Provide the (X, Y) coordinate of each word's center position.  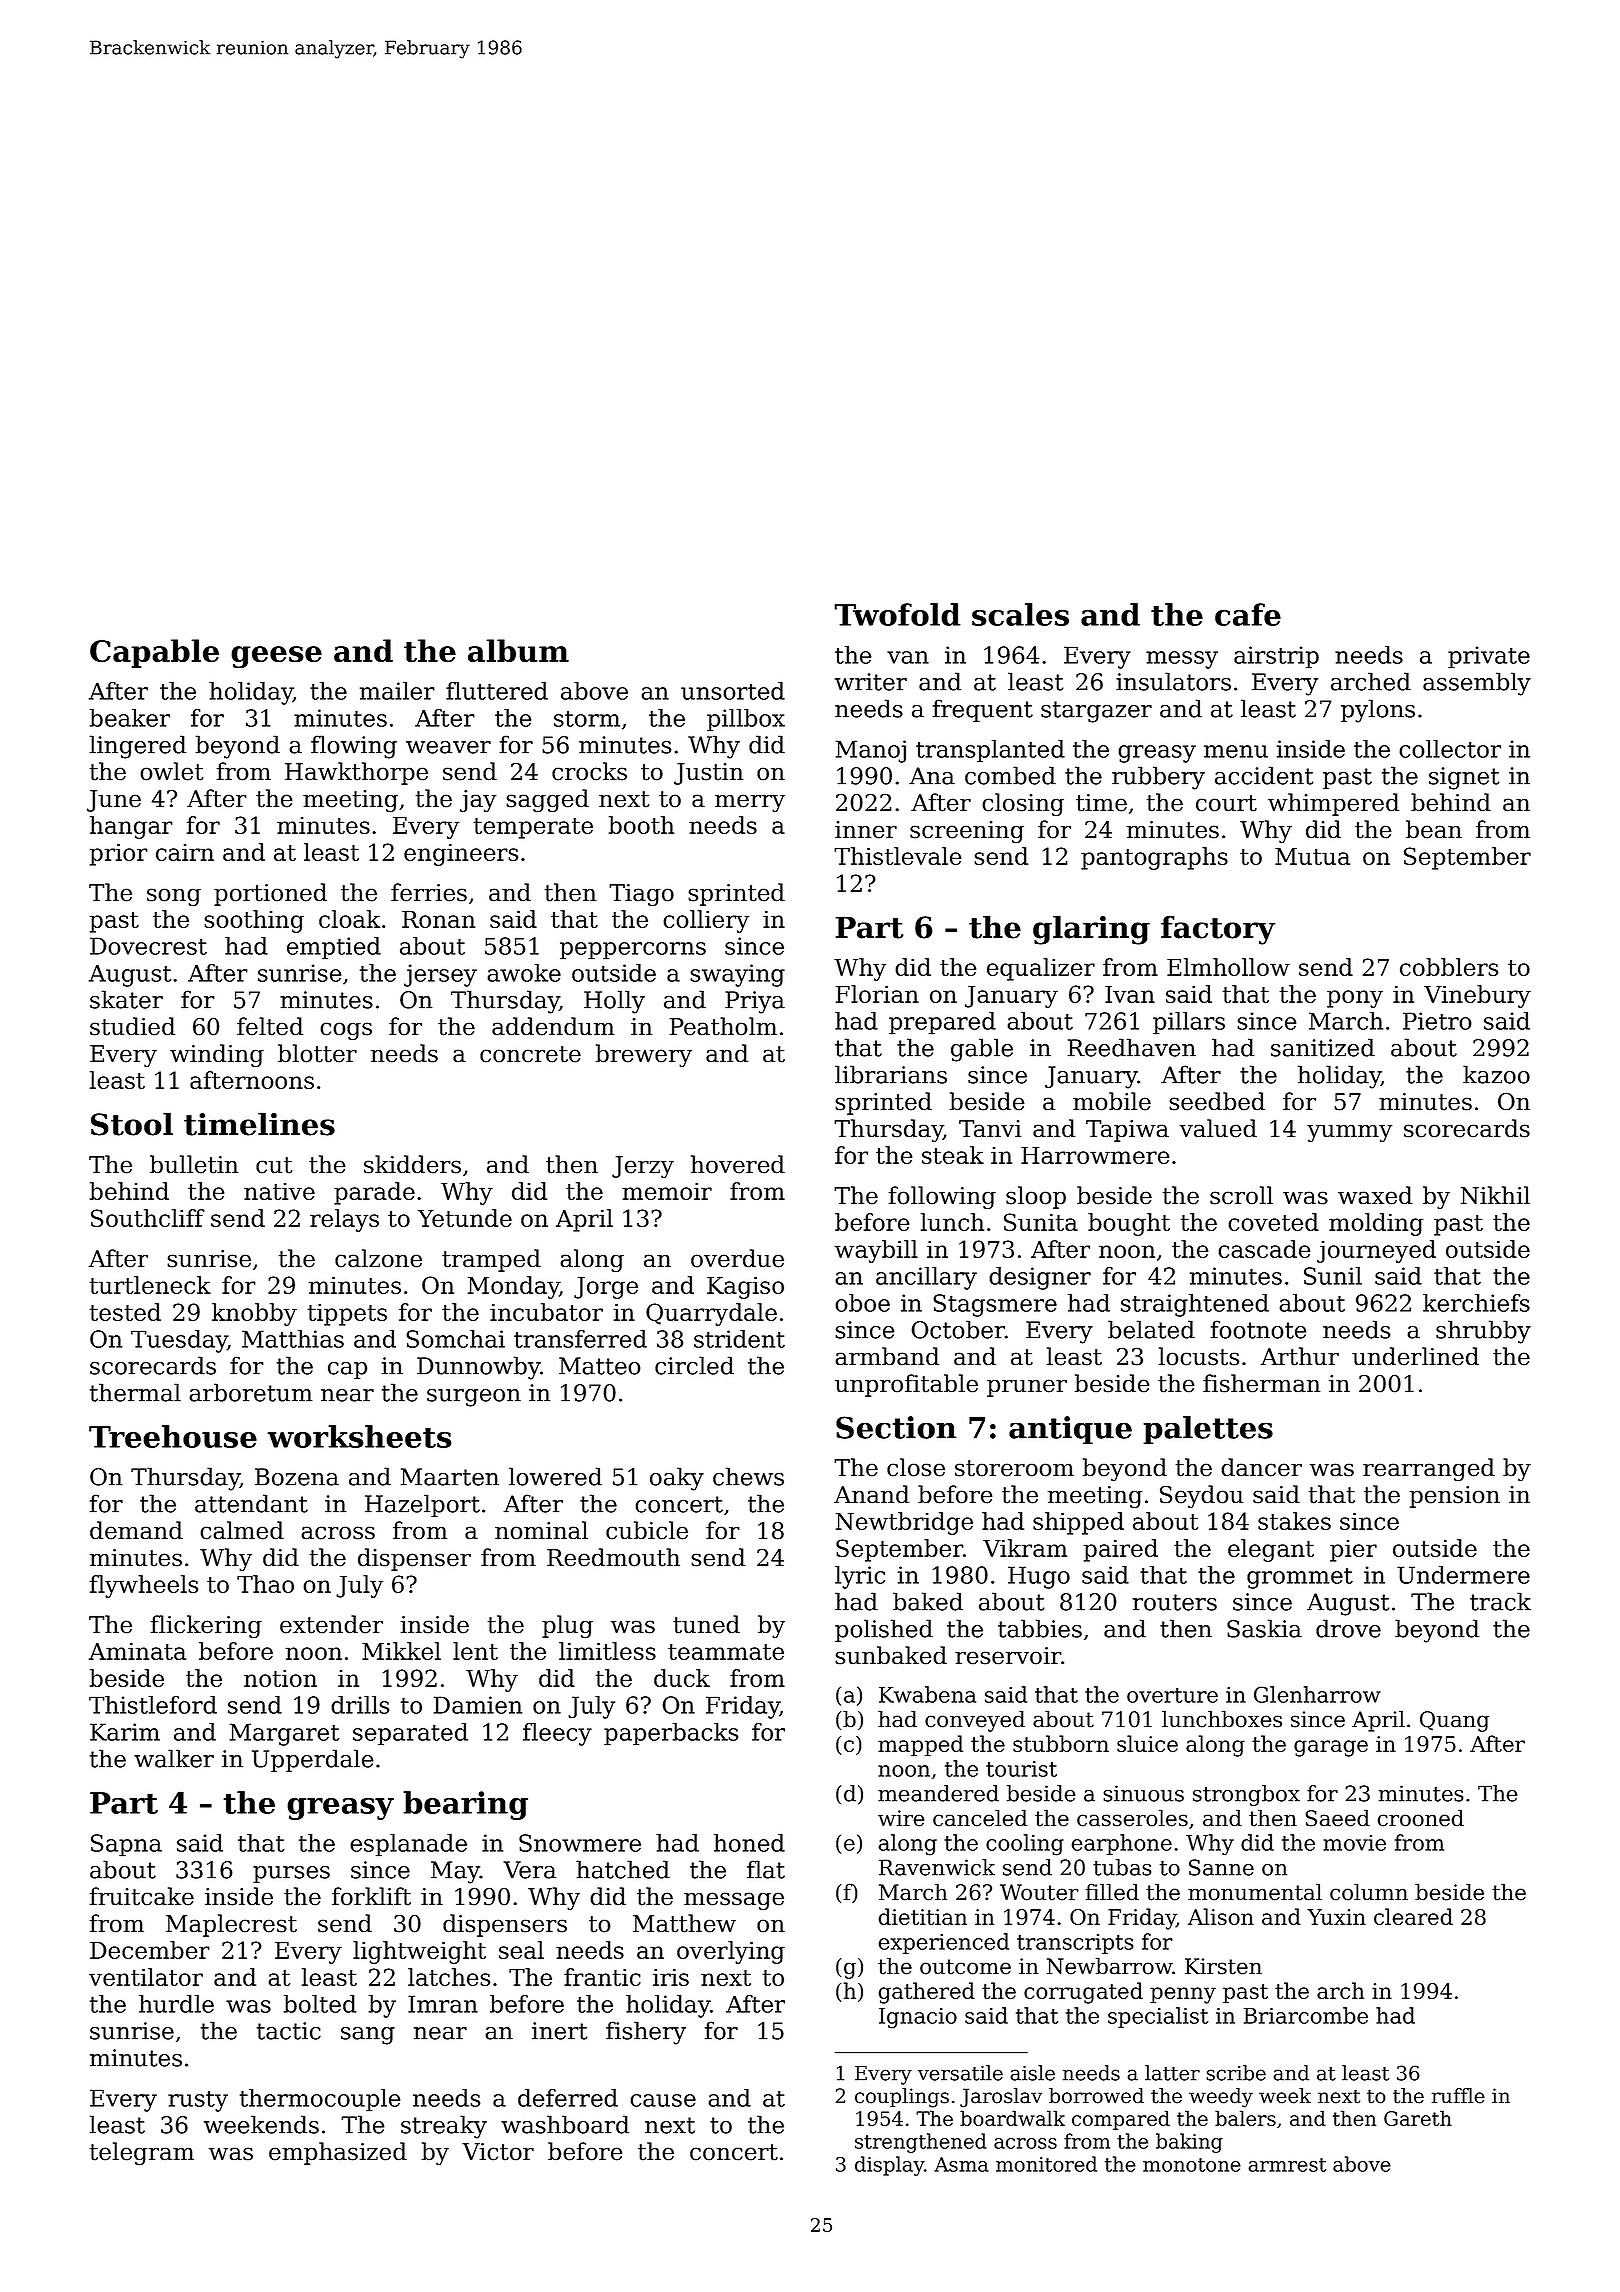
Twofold (897, 614)
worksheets (359, 1436)
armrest (1287, 2165)
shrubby (1483, 1332)
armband (887, 1356)
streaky (444, 2127)
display (889, 2166)
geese (276, 657)
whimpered (1334, 804)
